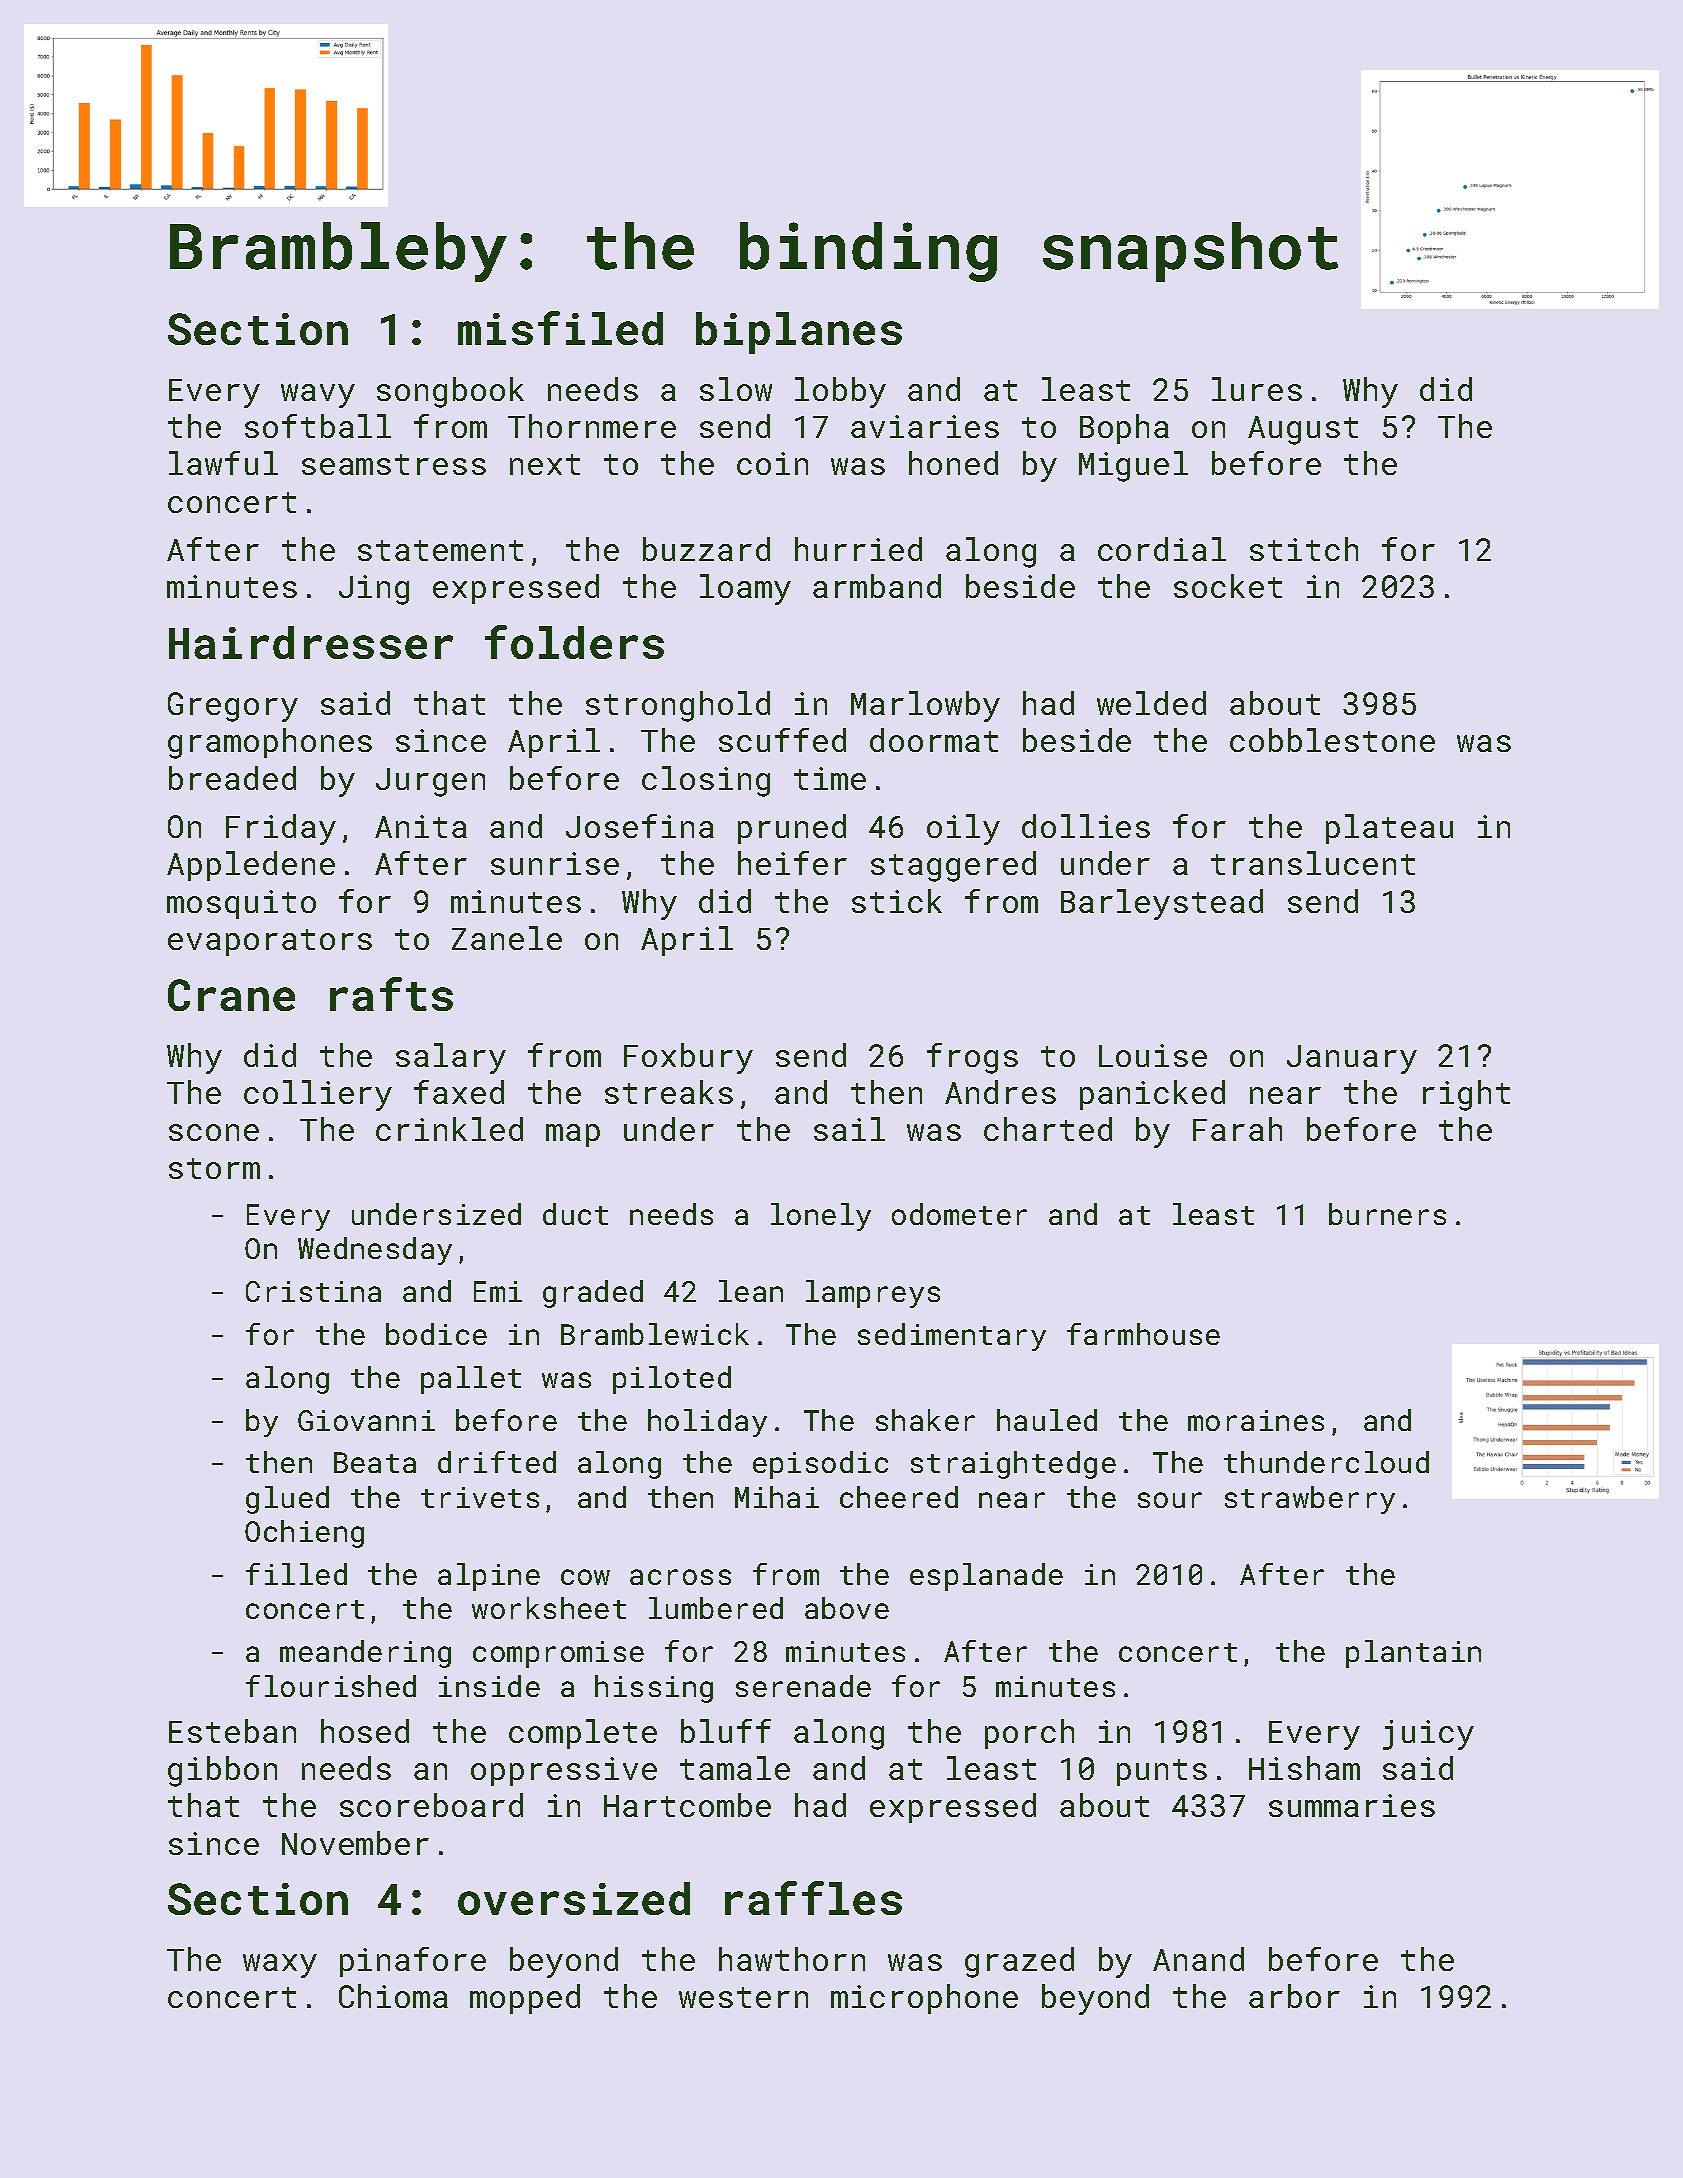  Describe the element at coordinates (331, 1686) in the image. I see `flourished` at that location.
